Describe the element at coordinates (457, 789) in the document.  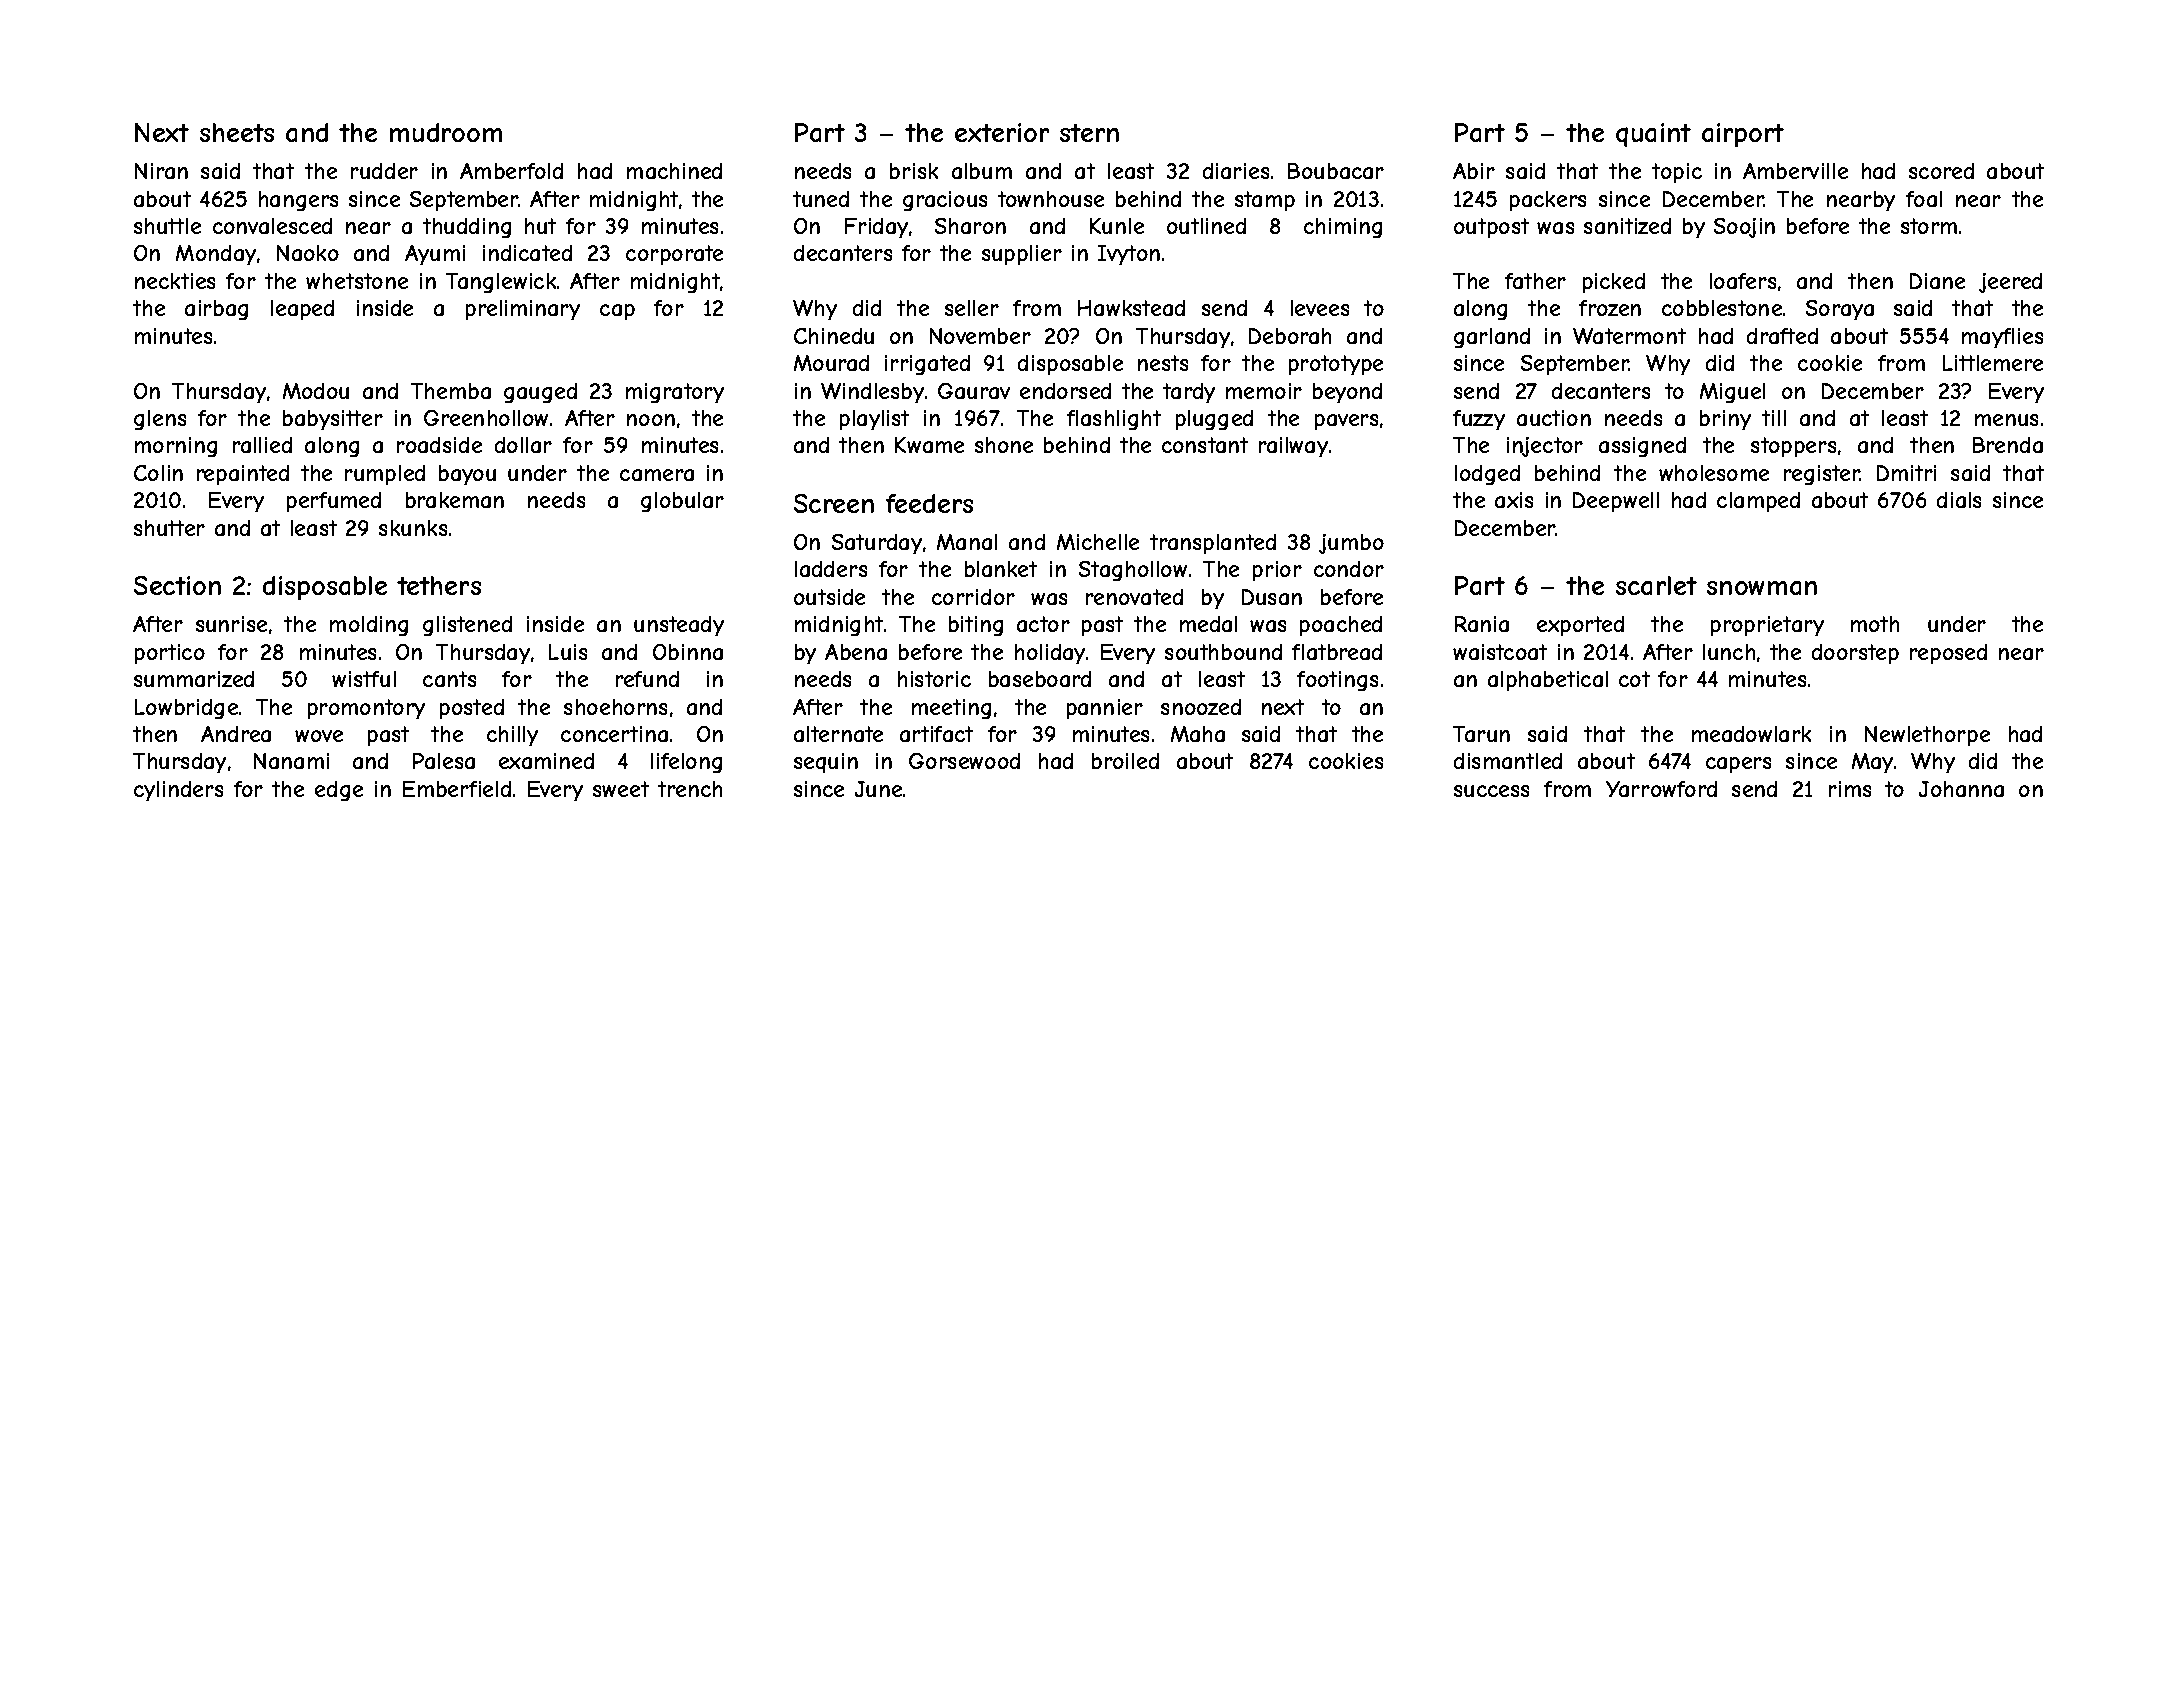
I see `Emberfield` at that location.
